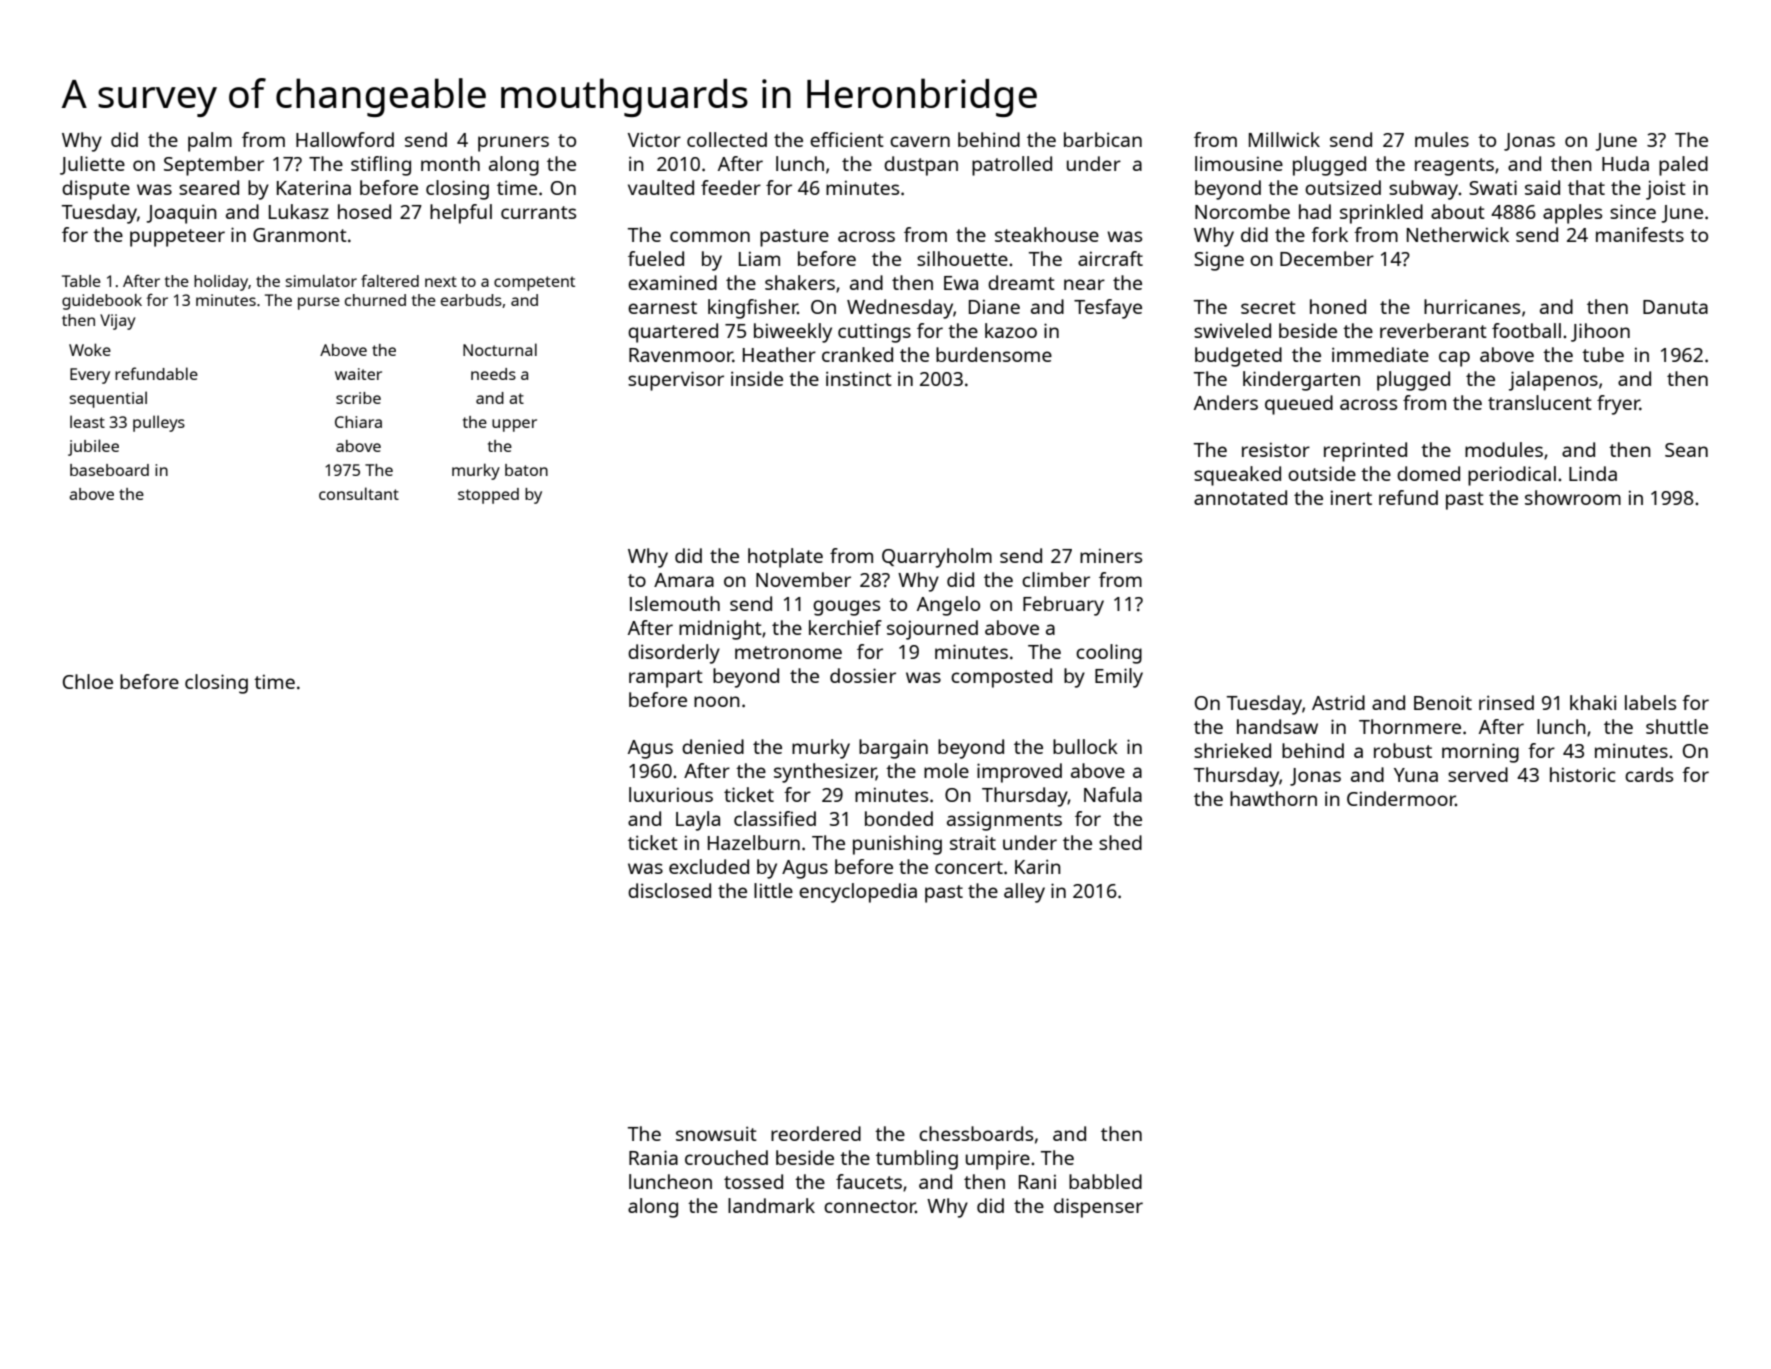 The width and height of the page is (1771, 1369). What do you see at coordinates (359, 493) in the page?
I see `consultant` at bounding box center [359, 493].
